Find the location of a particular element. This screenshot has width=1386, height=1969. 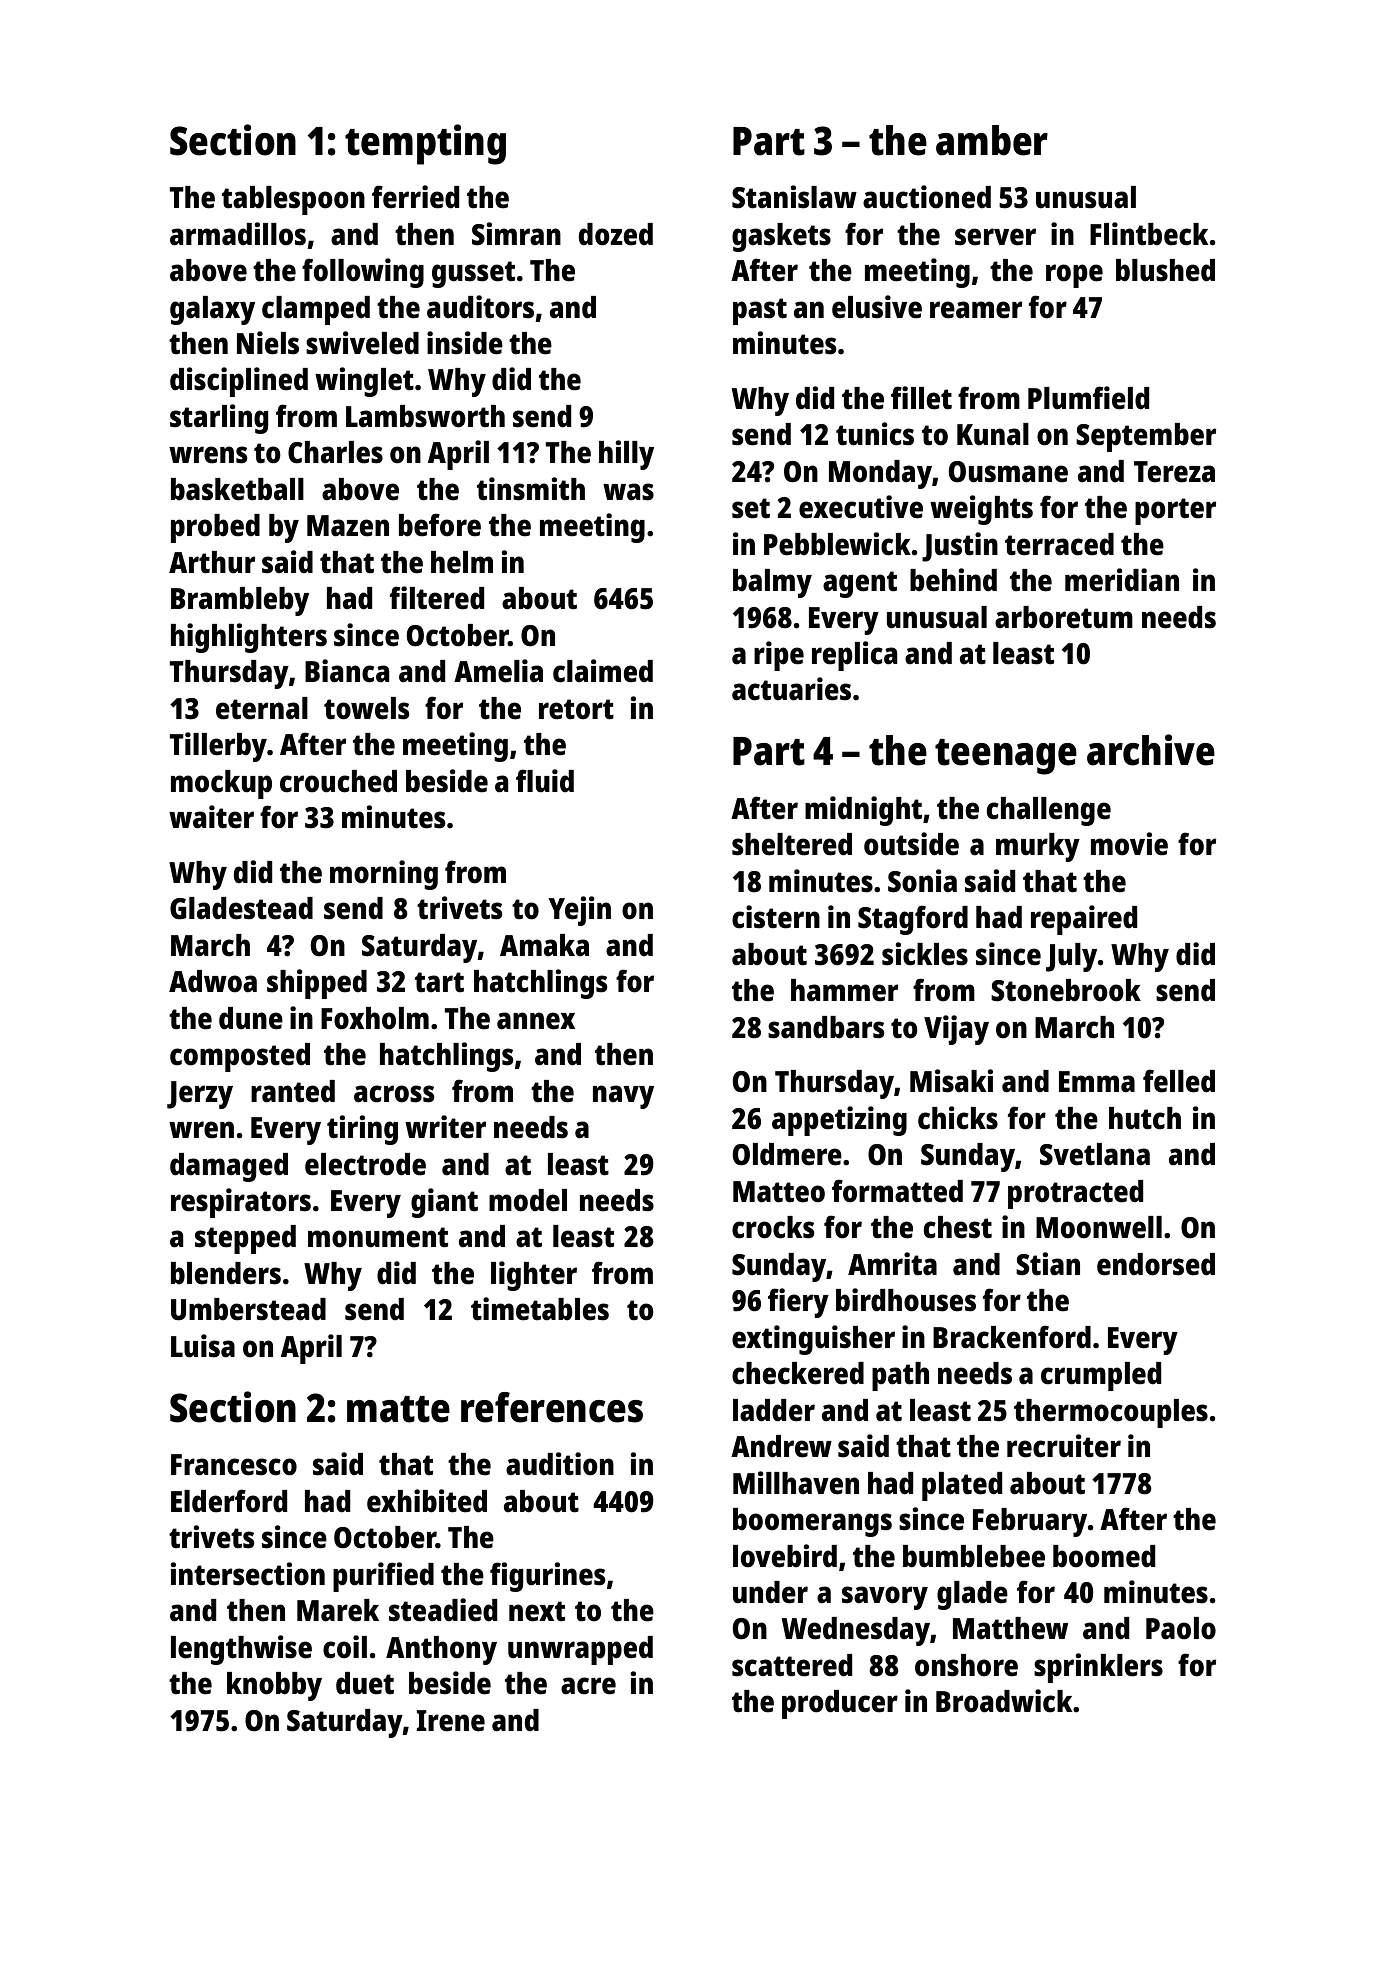

mockup is located at coordinates (221, 784).
